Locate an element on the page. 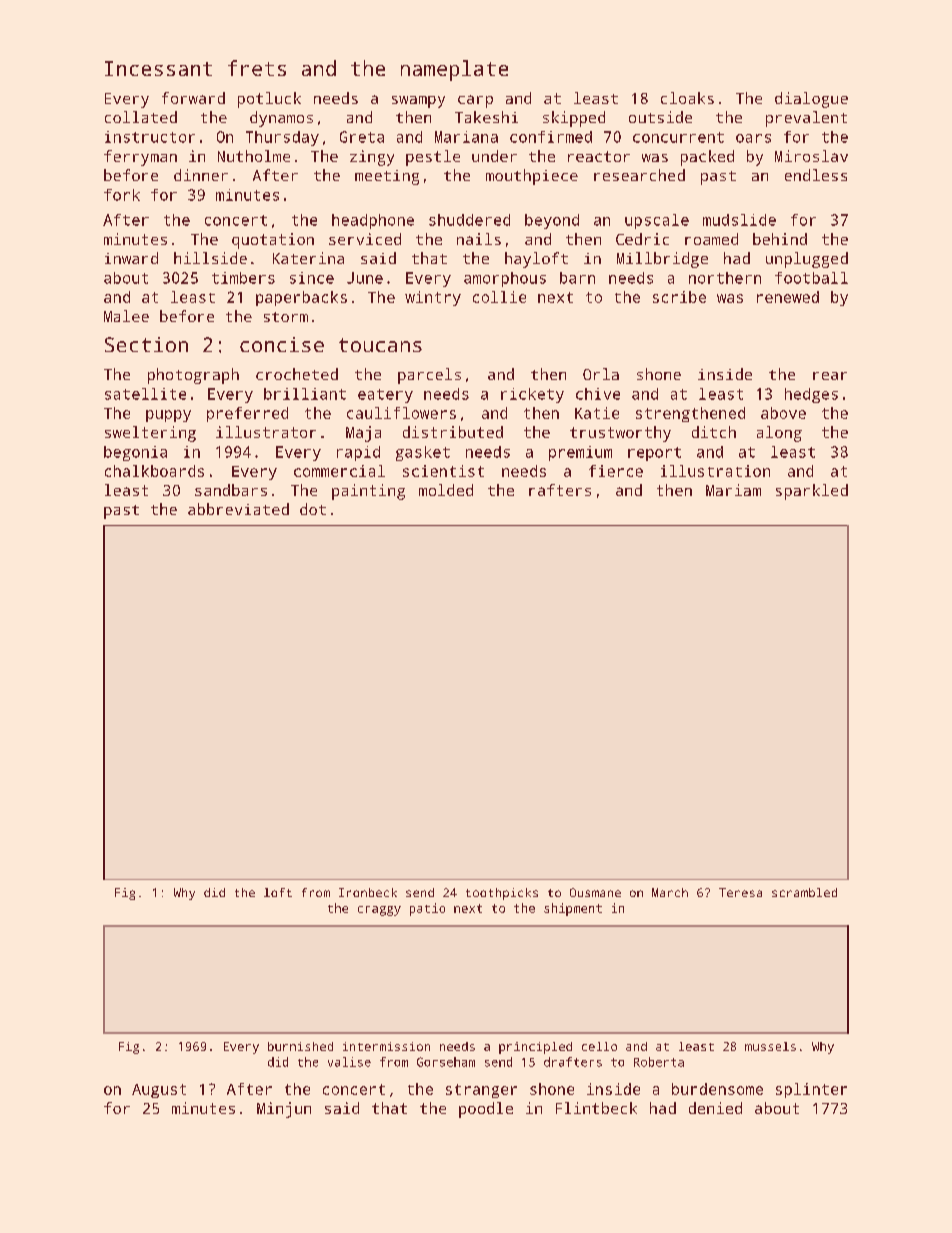 This page has height=1233, width=952. frets is located at coordinates (257, 68).
